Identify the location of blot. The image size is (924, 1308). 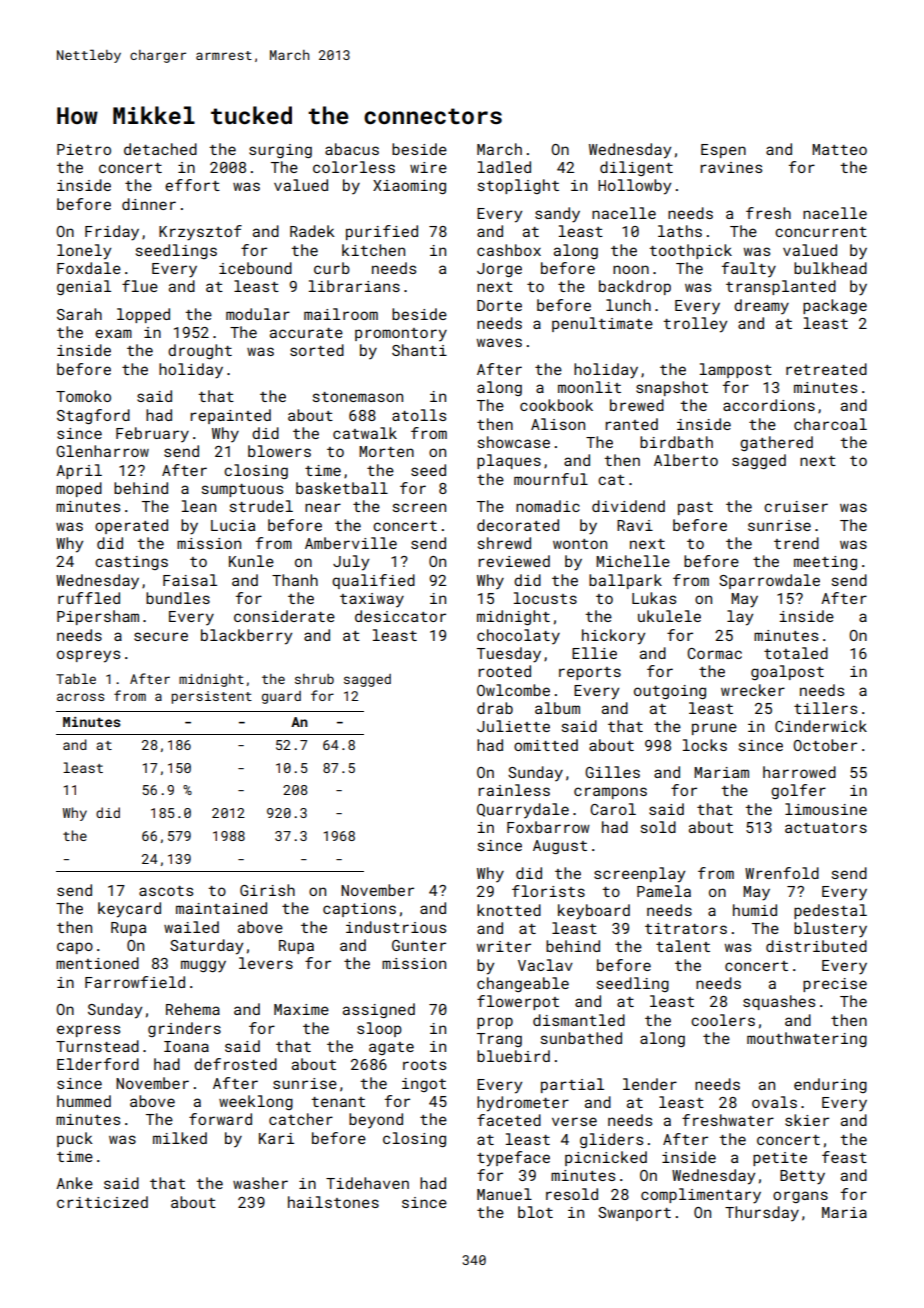
(535, 1212).
